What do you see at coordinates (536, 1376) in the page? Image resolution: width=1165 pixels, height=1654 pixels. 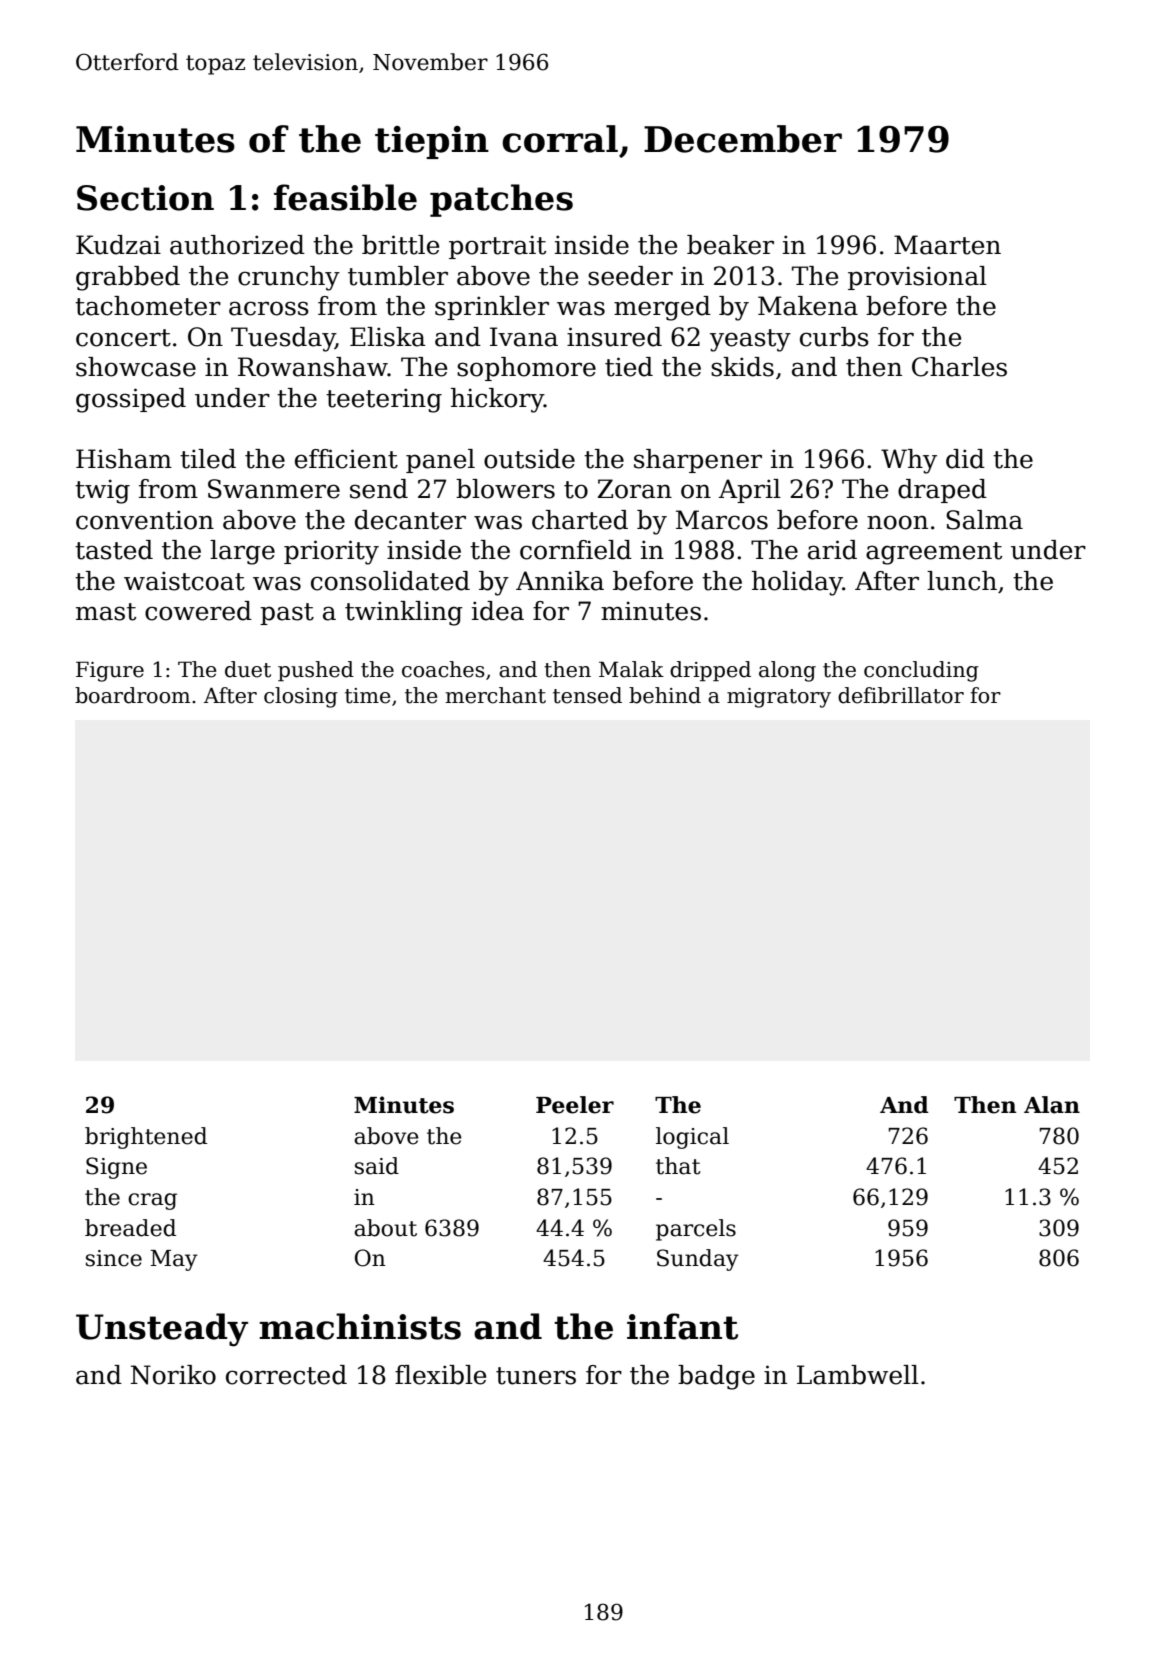 I see `tuners` at bounding box center [536, 1376].
